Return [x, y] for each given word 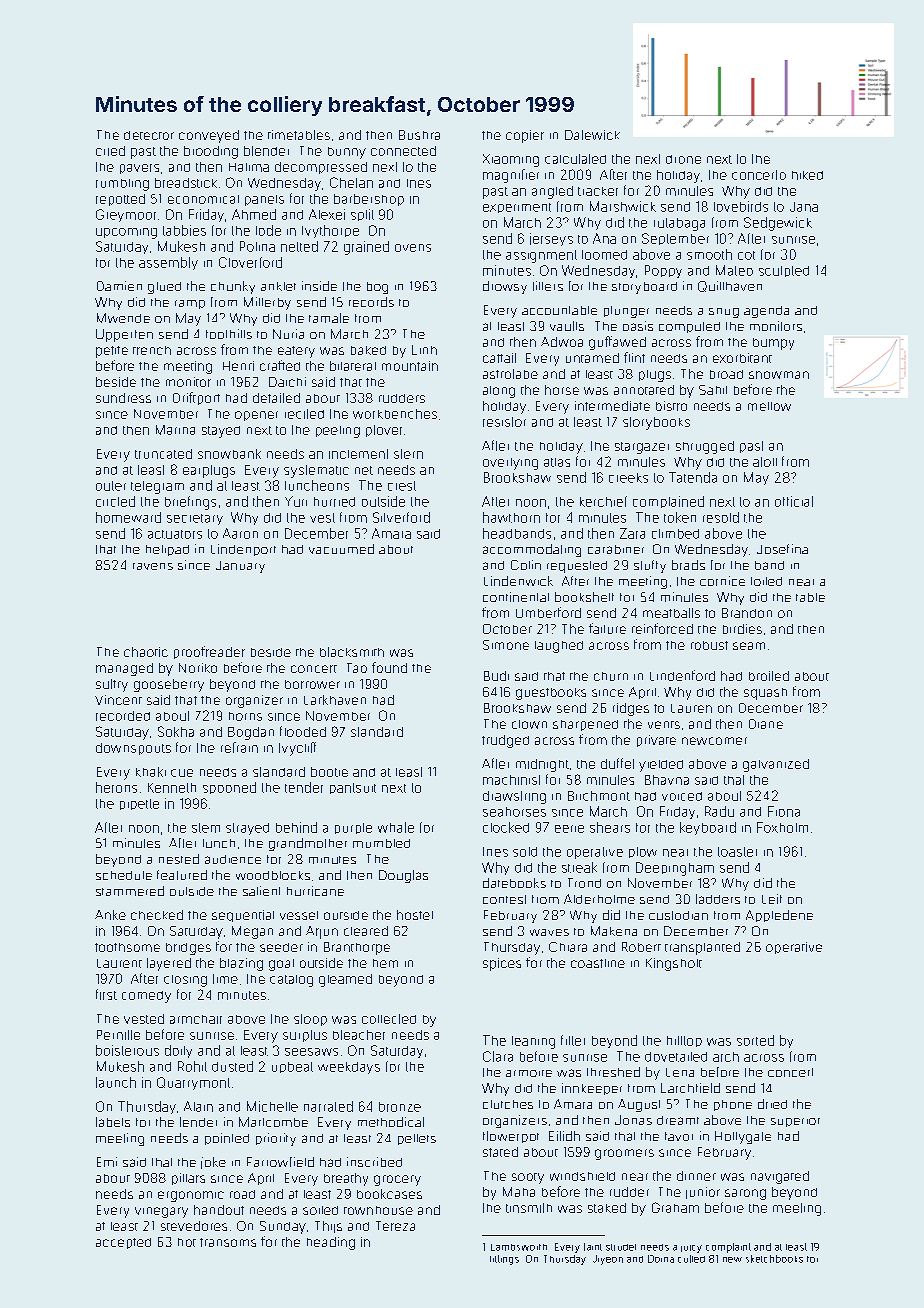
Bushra [419, 135]
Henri [238, 366]
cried [110, 151]
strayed [247, 829]
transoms [228, 1242]
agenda [766, 312]
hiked [807, 175]
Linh [424, 350]
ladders [718, 899]
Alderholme [599, 899]
